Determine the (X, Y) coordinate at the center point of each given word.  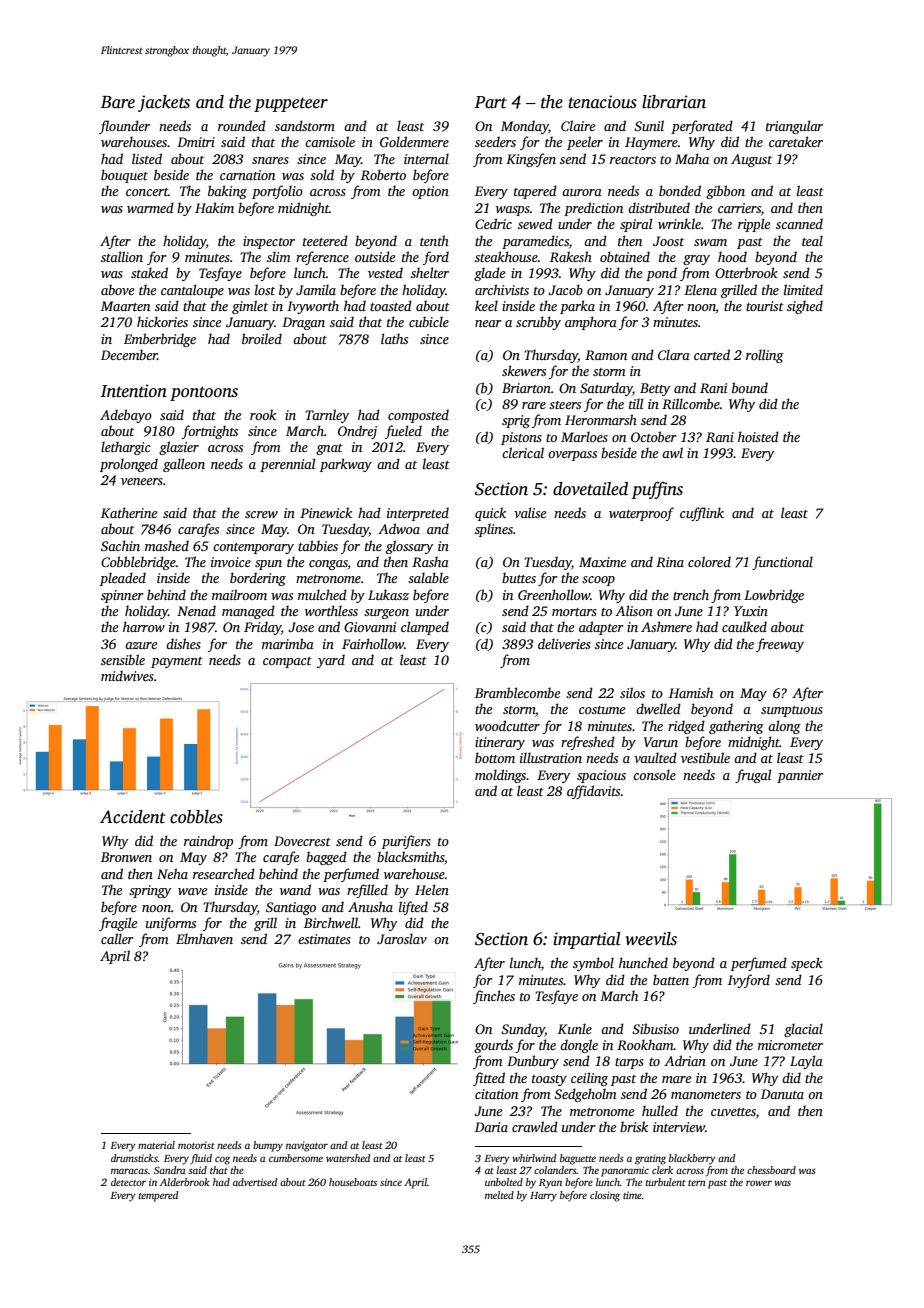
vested (385, 272)
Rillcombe (691, 403)
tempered (159, 1196)
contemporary (253, 548)
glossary (409, 547)
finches (494, 997)
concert (147, 192)
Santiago (291, 908)
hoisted (758, 436)
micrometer (790, 1045)
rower (759, 1183)
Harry (543, 1197)
